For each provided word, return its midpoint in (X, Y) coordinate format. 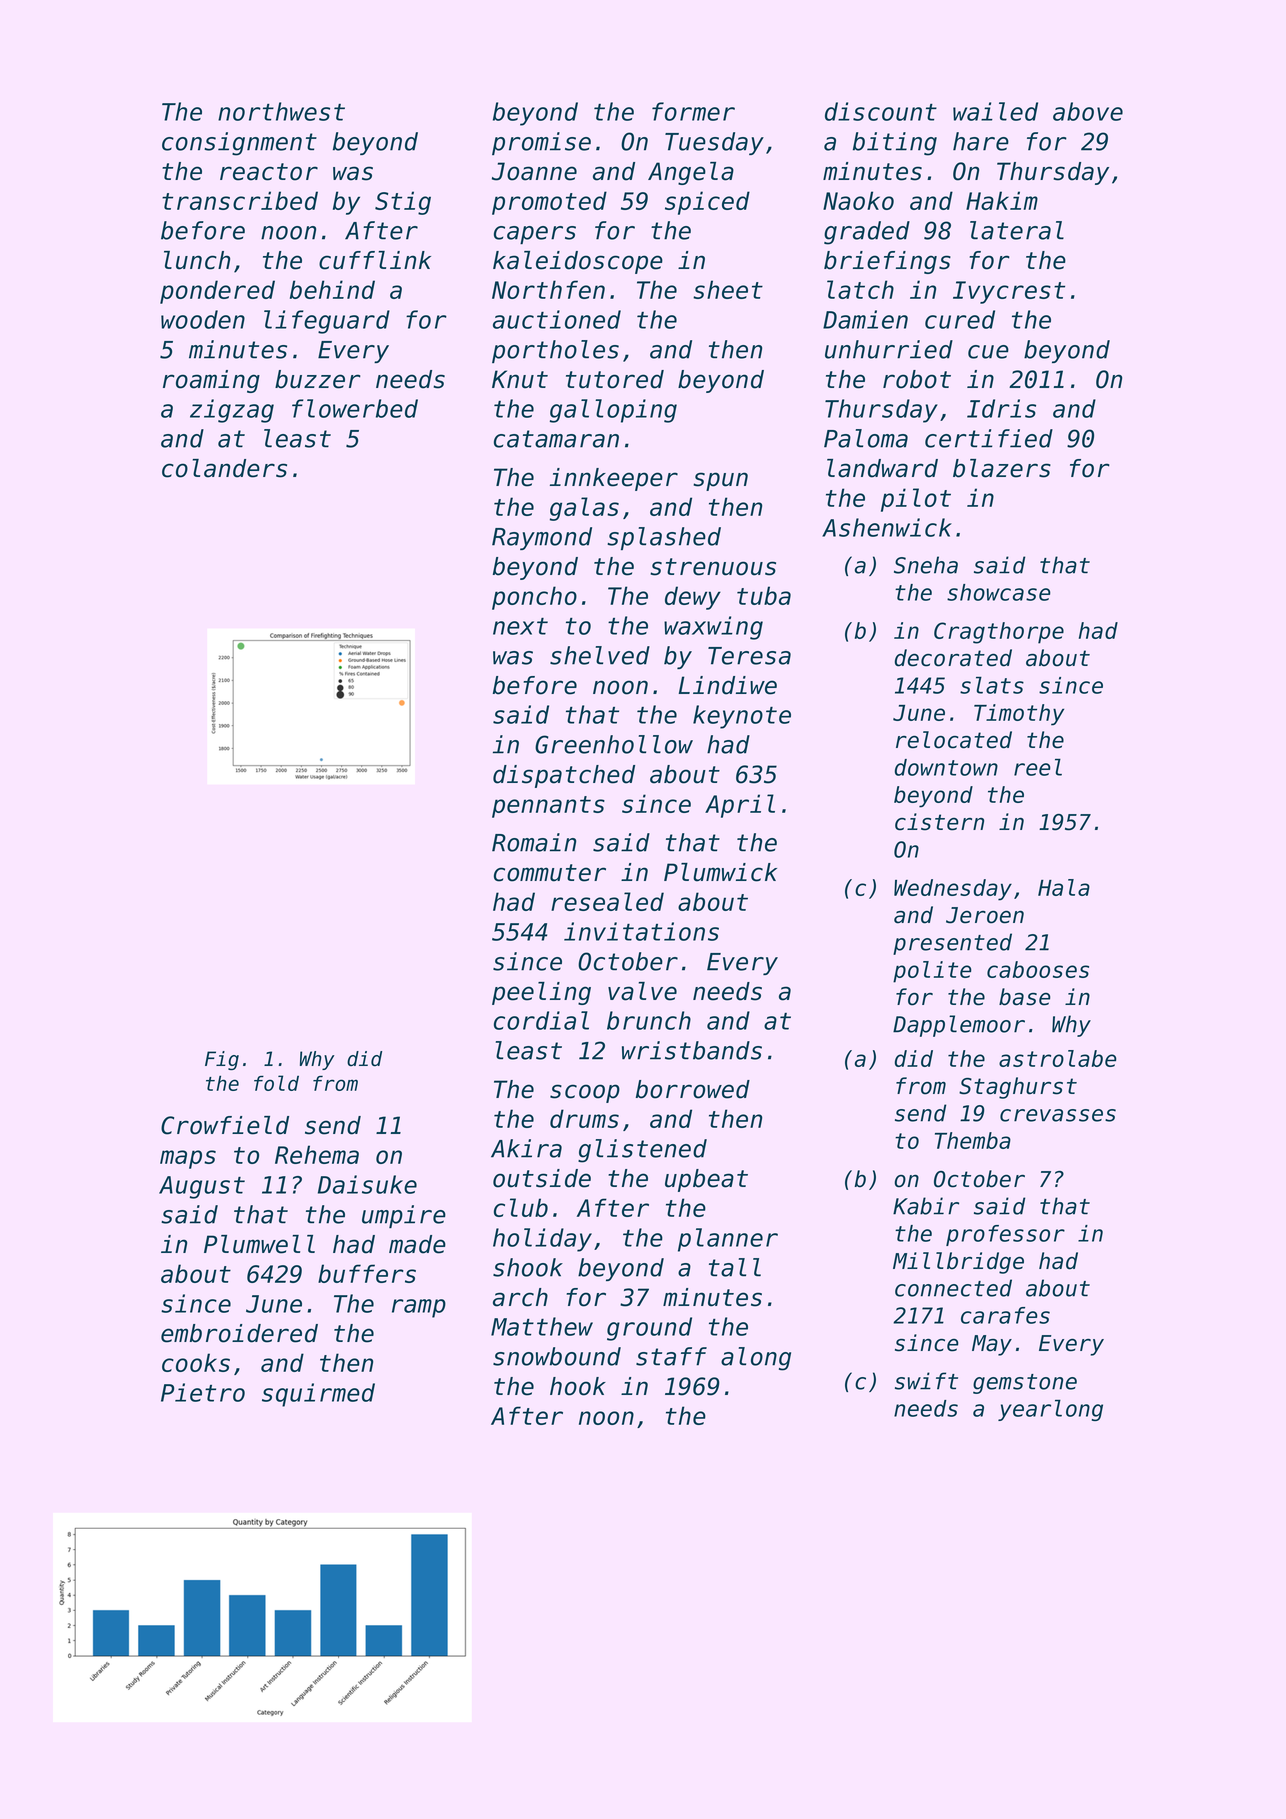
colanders (224, 468)
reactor (269, 172)
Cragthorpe (999, 633)
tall (735, 1267)
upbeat (706, 1180)
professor (1005, 1235)
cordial (541, 1020)
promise (541, 143)
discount (881, 111)
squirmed (318, 1395)
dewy (693, 598)
